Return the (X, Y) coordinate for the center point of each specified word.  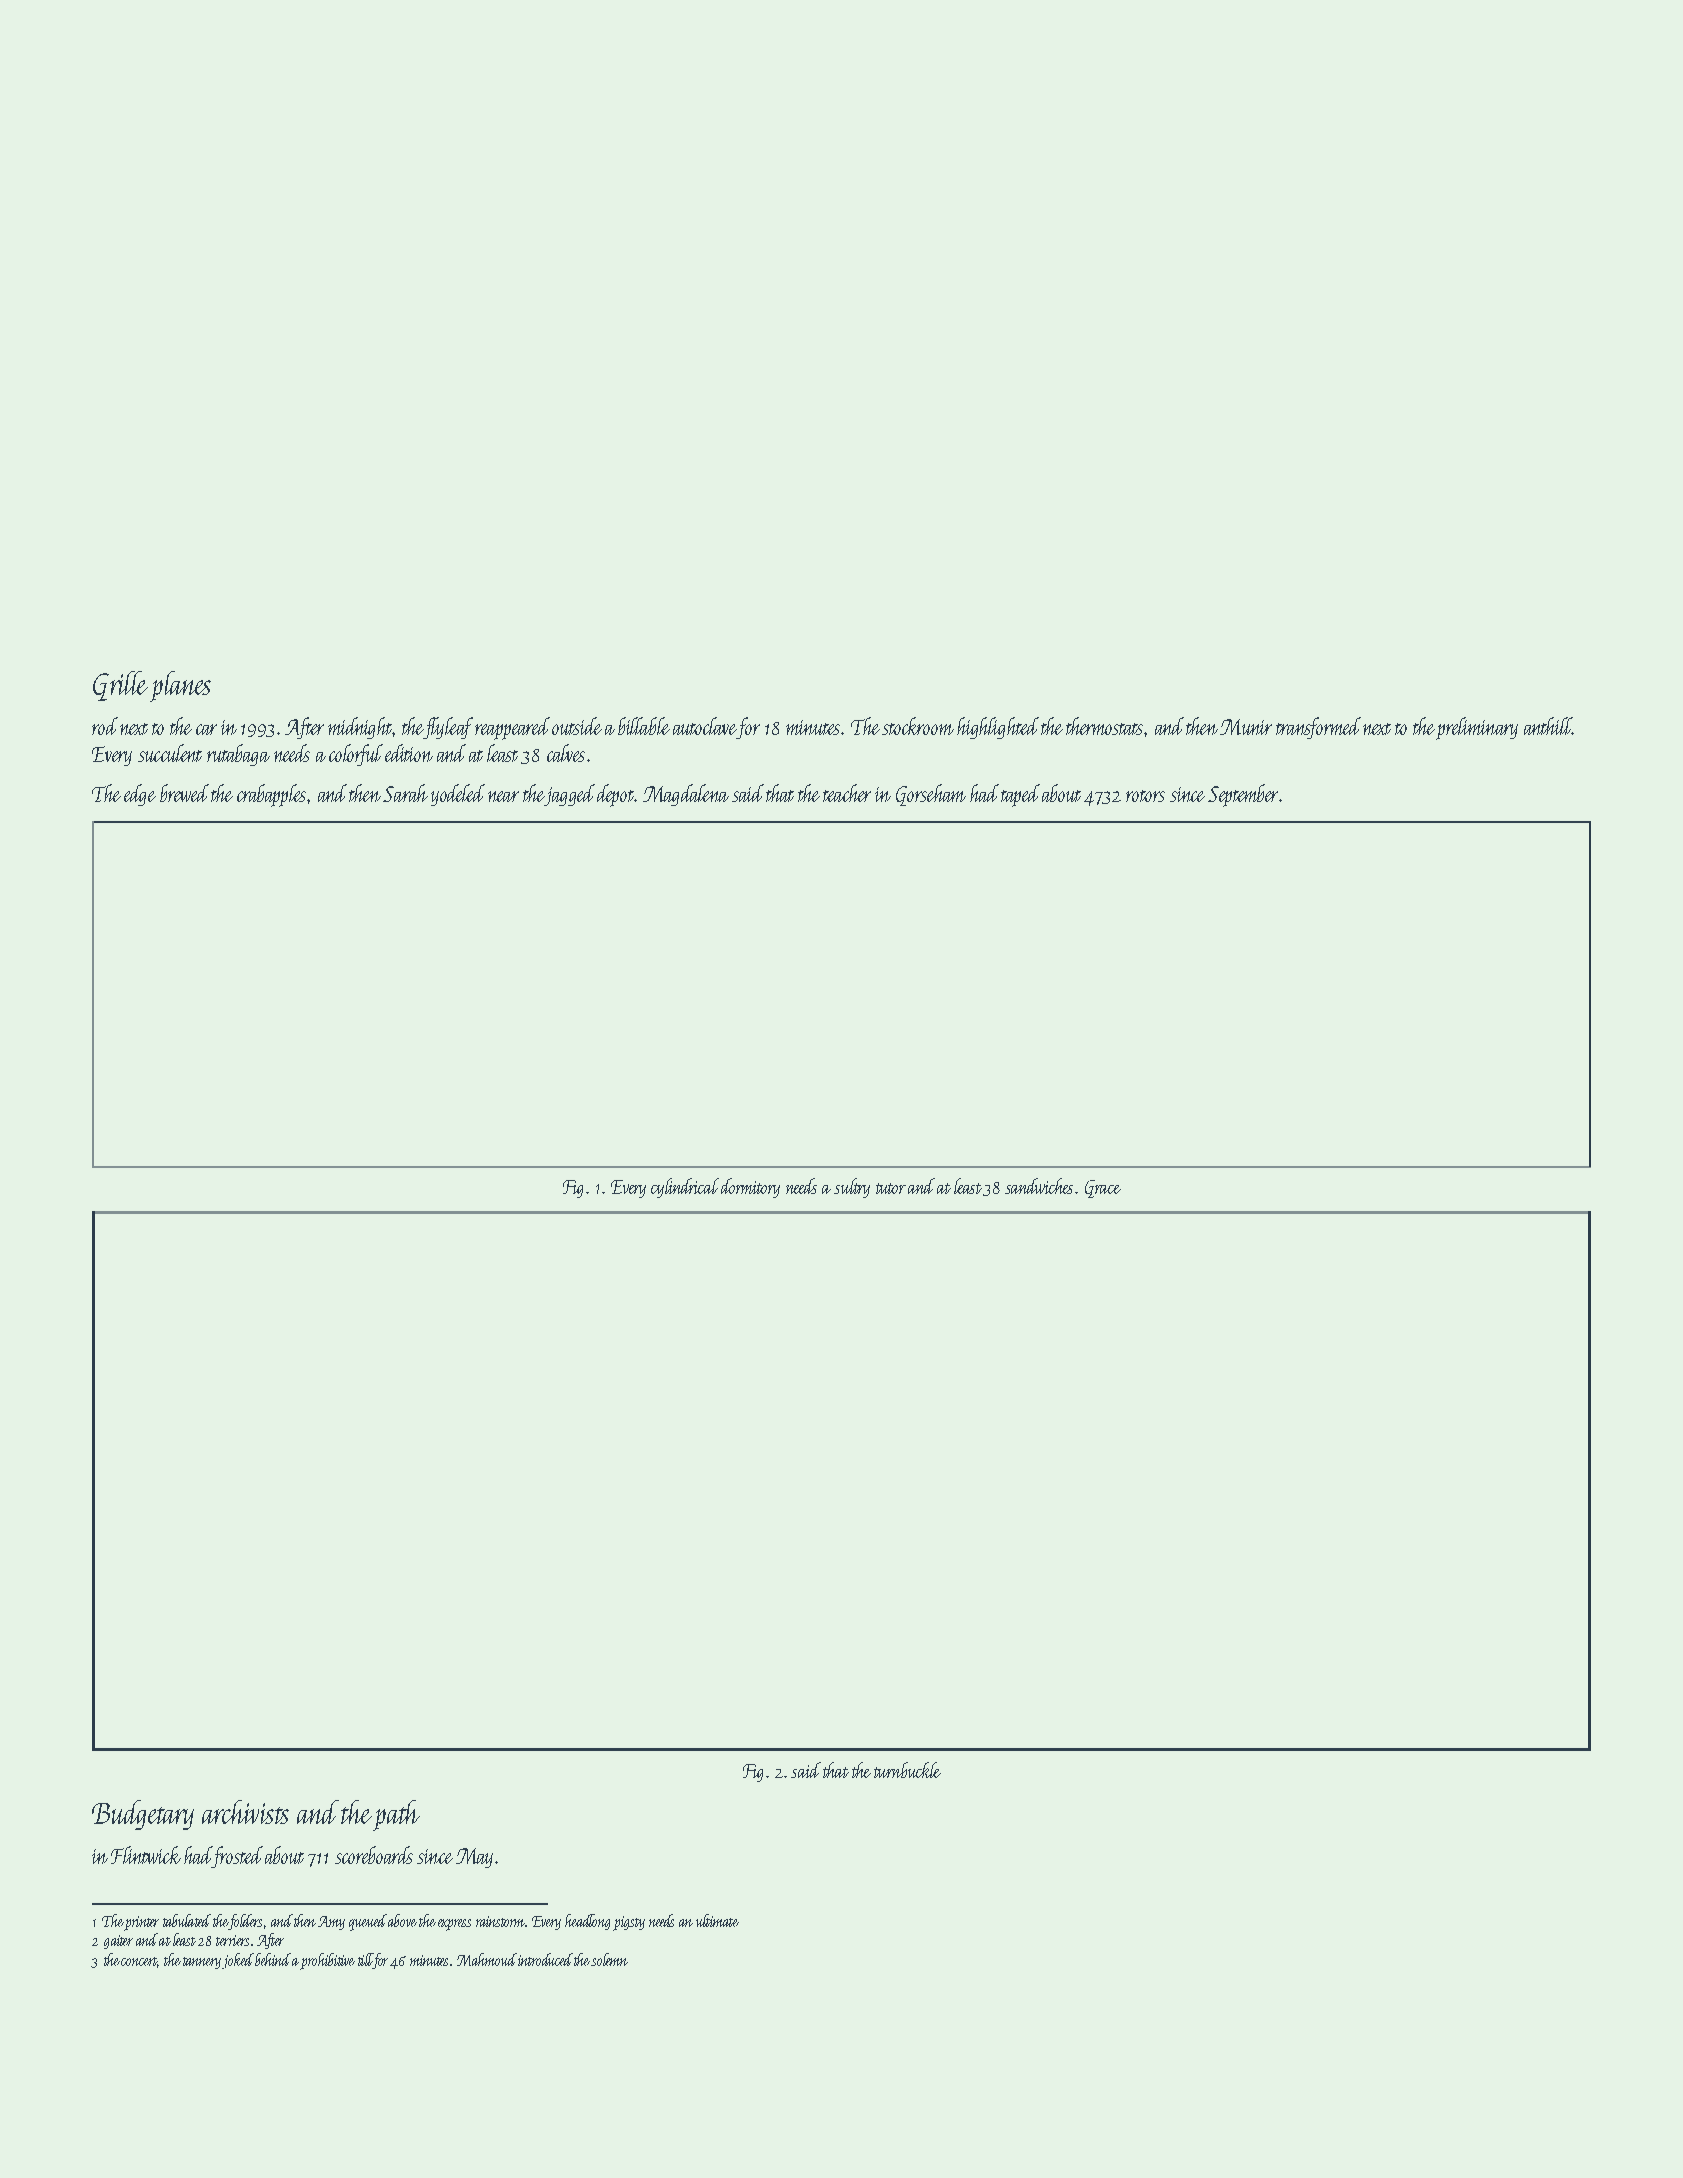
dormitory (750, 1188)
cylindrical (685, 1188)
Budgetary (143, 1815)
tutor (891, 1188)
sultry (852, 1188)
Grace (1103, 1189)
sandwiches (1039, 1186)
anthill (1548, 726)
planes (180, 686)
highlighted (998, 728)
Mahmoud (487, 1959)
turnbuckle (907, 1770)
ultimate (717, 1920)
